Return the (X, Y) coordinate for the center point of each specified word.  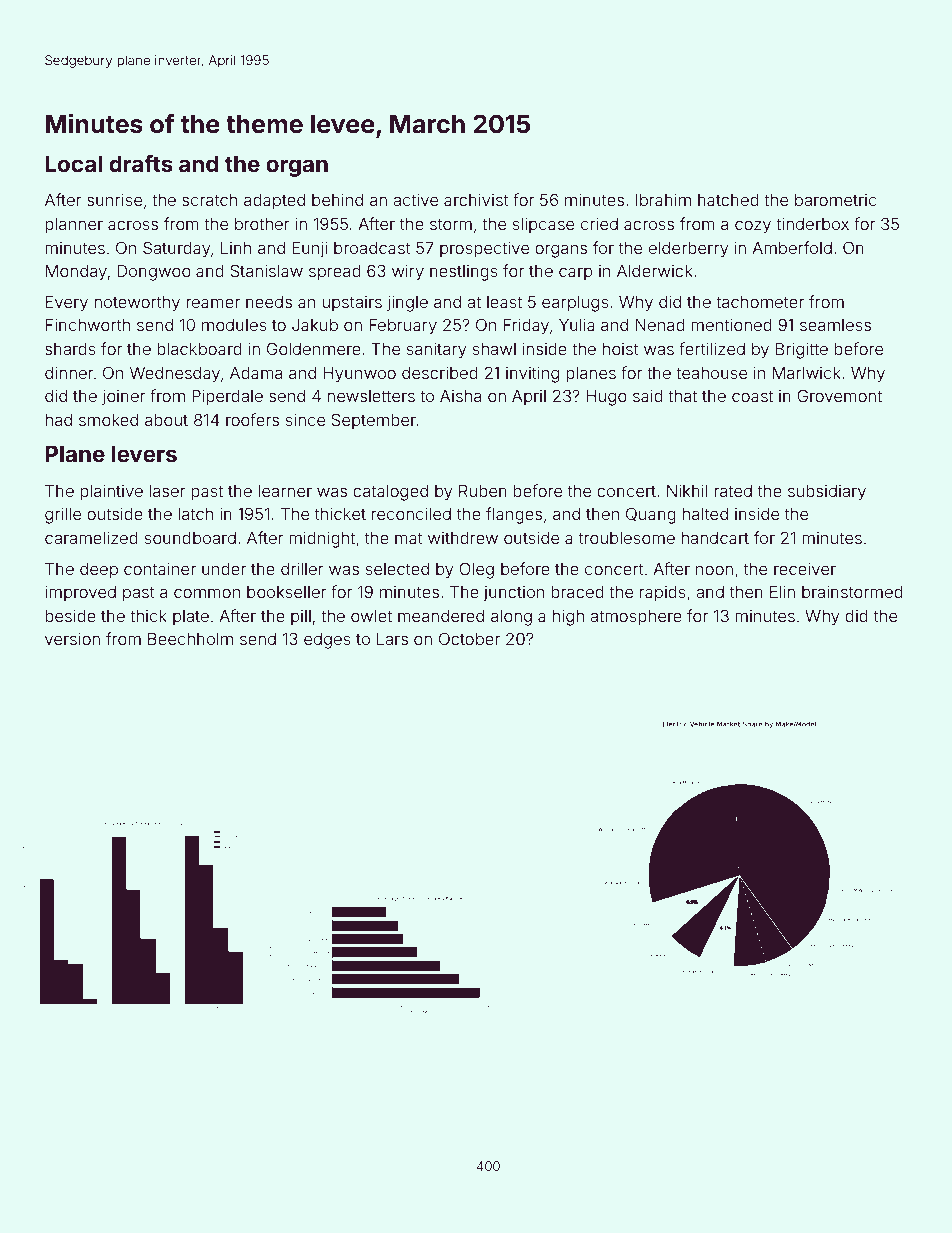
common (207, 593)
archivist (476, 199)
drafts (141, 163)
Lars (392, 639)
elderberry (688, 250)
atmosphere (636, 618)
